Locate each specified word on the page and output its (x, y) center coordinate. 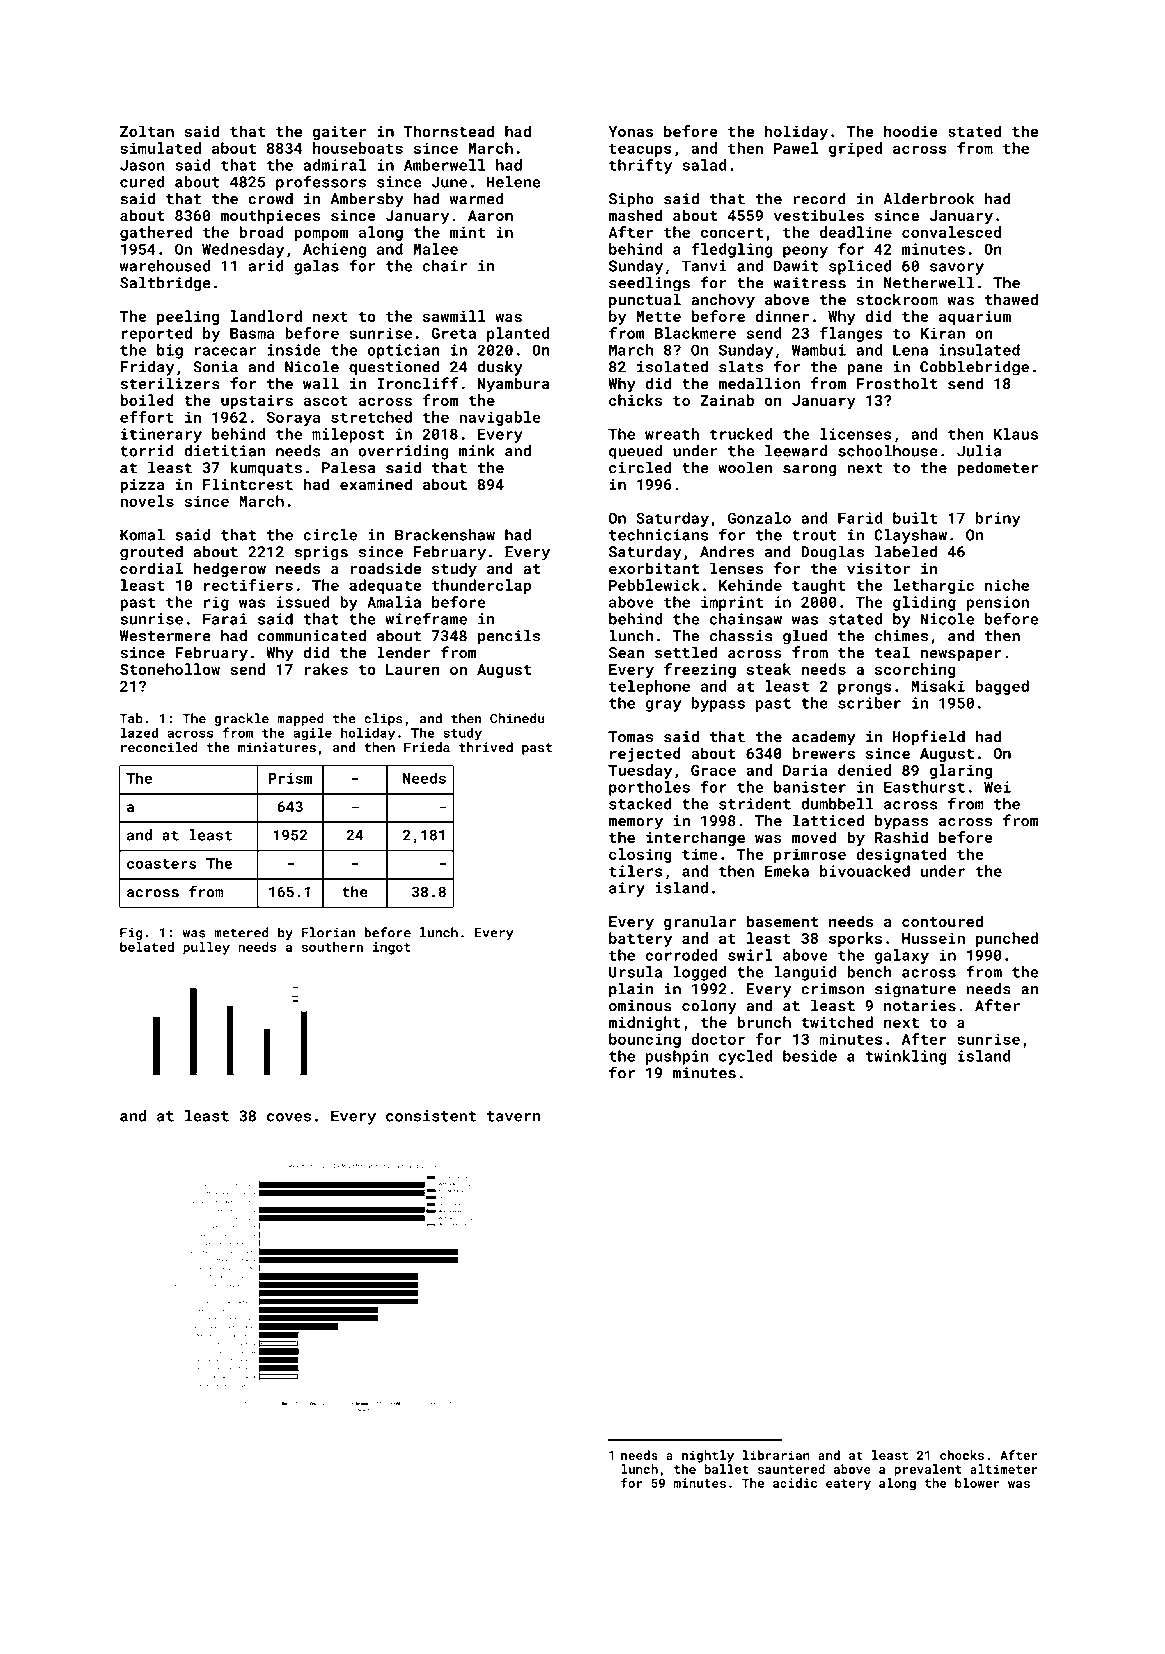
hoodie (911, 131)
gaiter (339, 133)
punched (1007, 939)
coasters (162, 864)
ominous (640, 1005)
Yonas (631, 131)
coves (289, 1117)
